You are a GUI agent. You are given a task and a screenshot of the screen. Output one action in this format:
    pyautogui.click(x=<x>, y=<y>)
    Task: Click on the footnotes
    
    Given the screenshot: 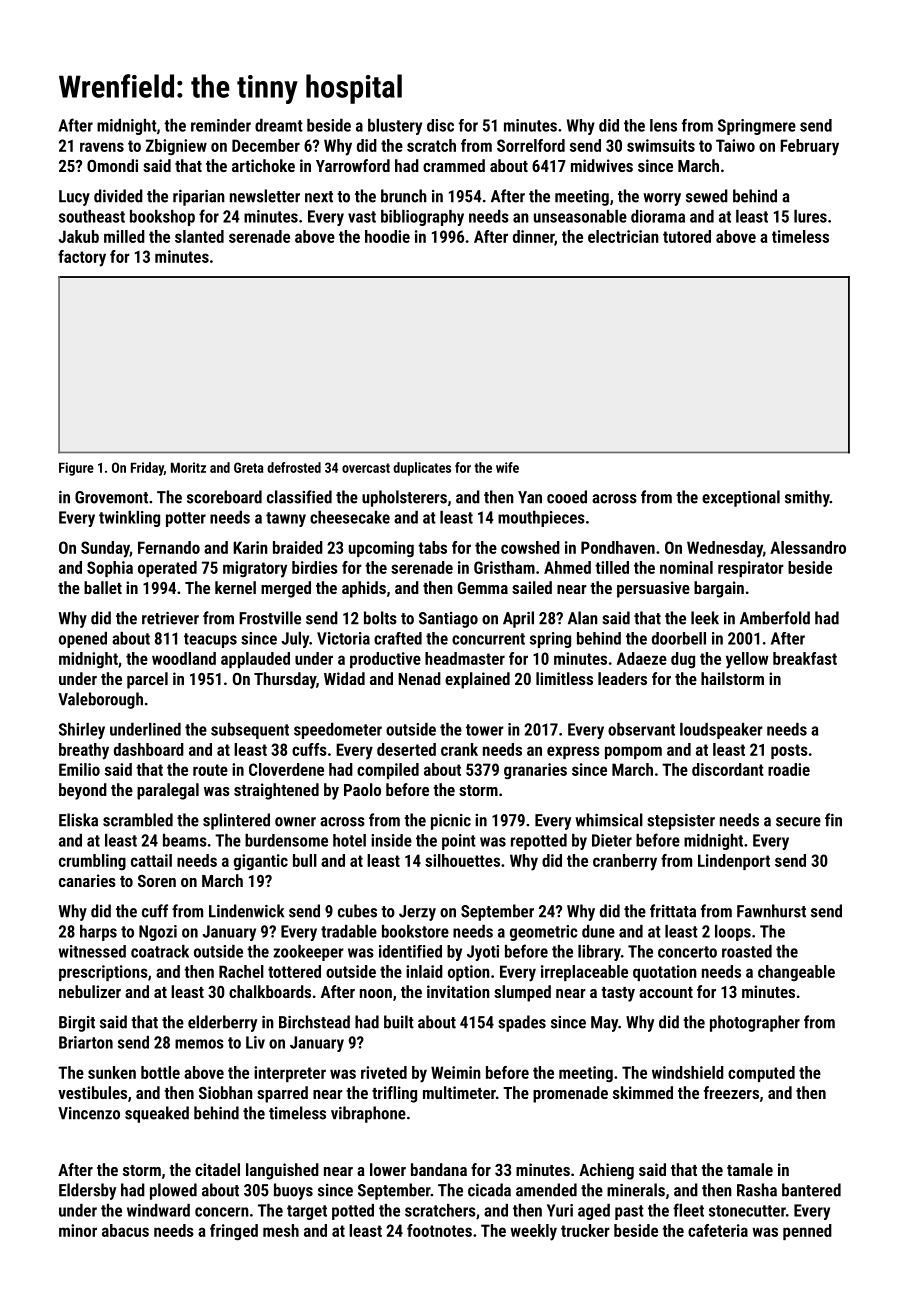 What is the action you would take?
    pyautogui.click(x=439, y=1230)
